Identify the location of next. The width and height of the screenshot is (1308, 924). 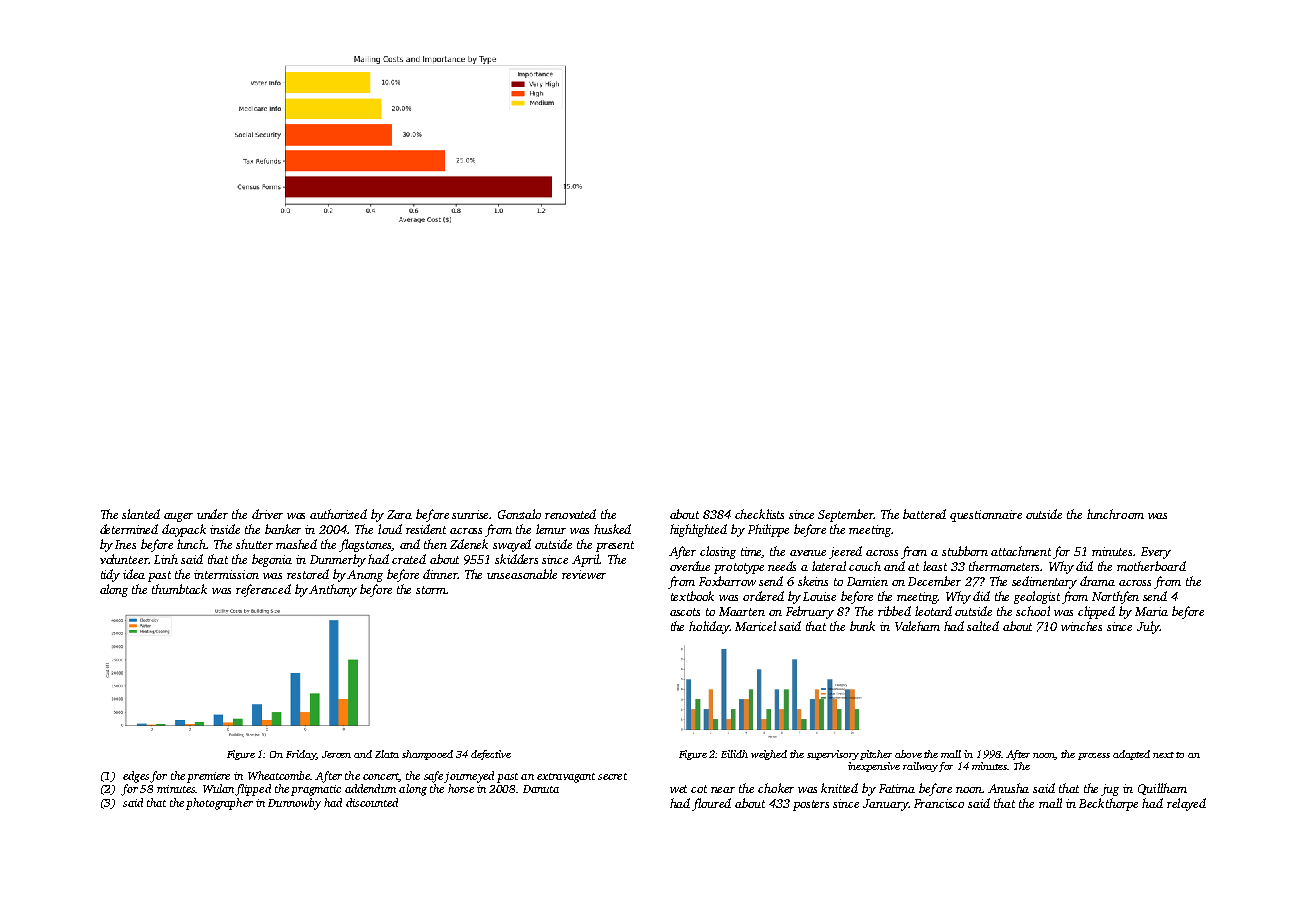
(1163, 755).
